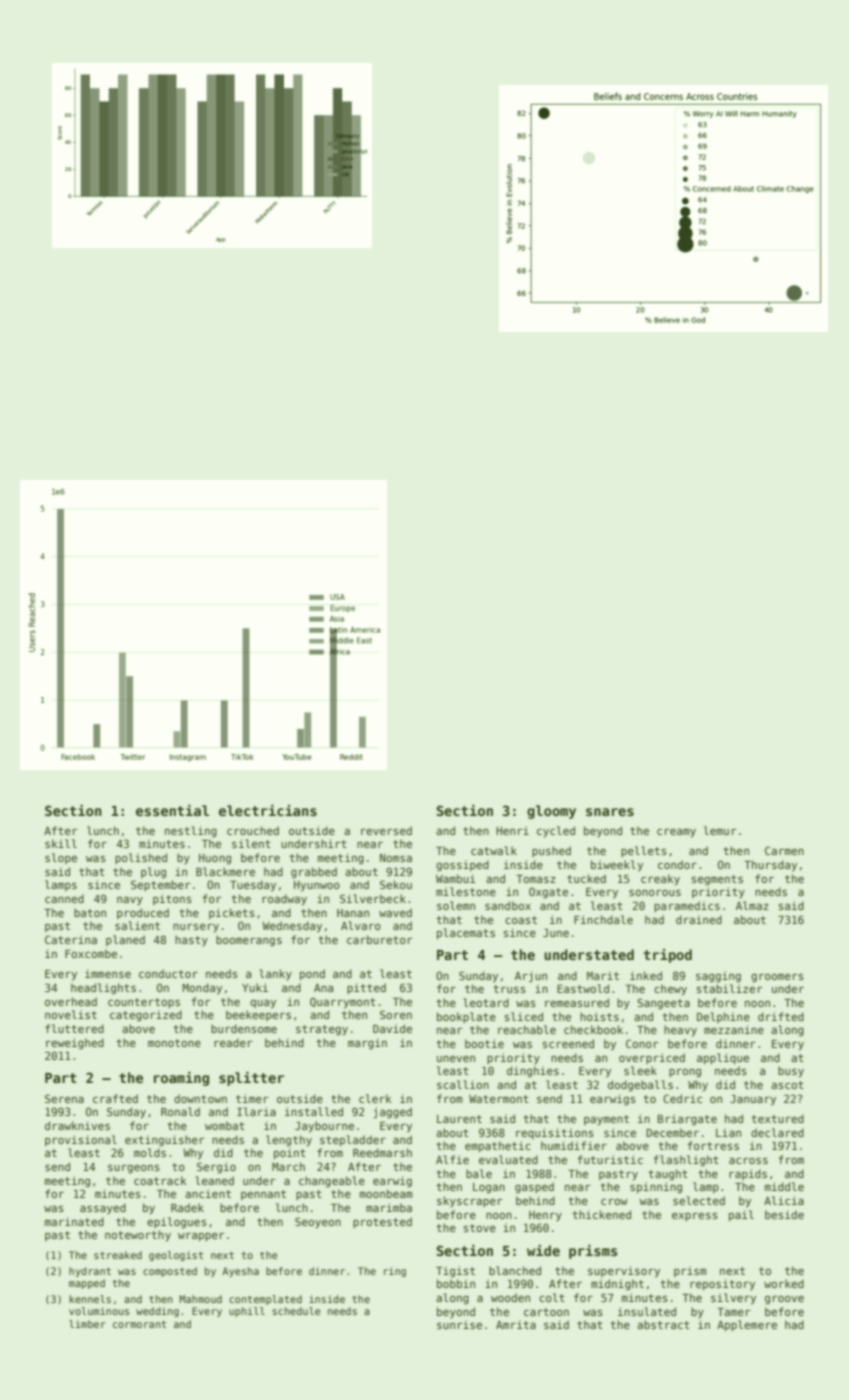 Image resolution: width=849 pixels, height=1400 pixels. I want to click on bookplate, so click(466, 1017).
